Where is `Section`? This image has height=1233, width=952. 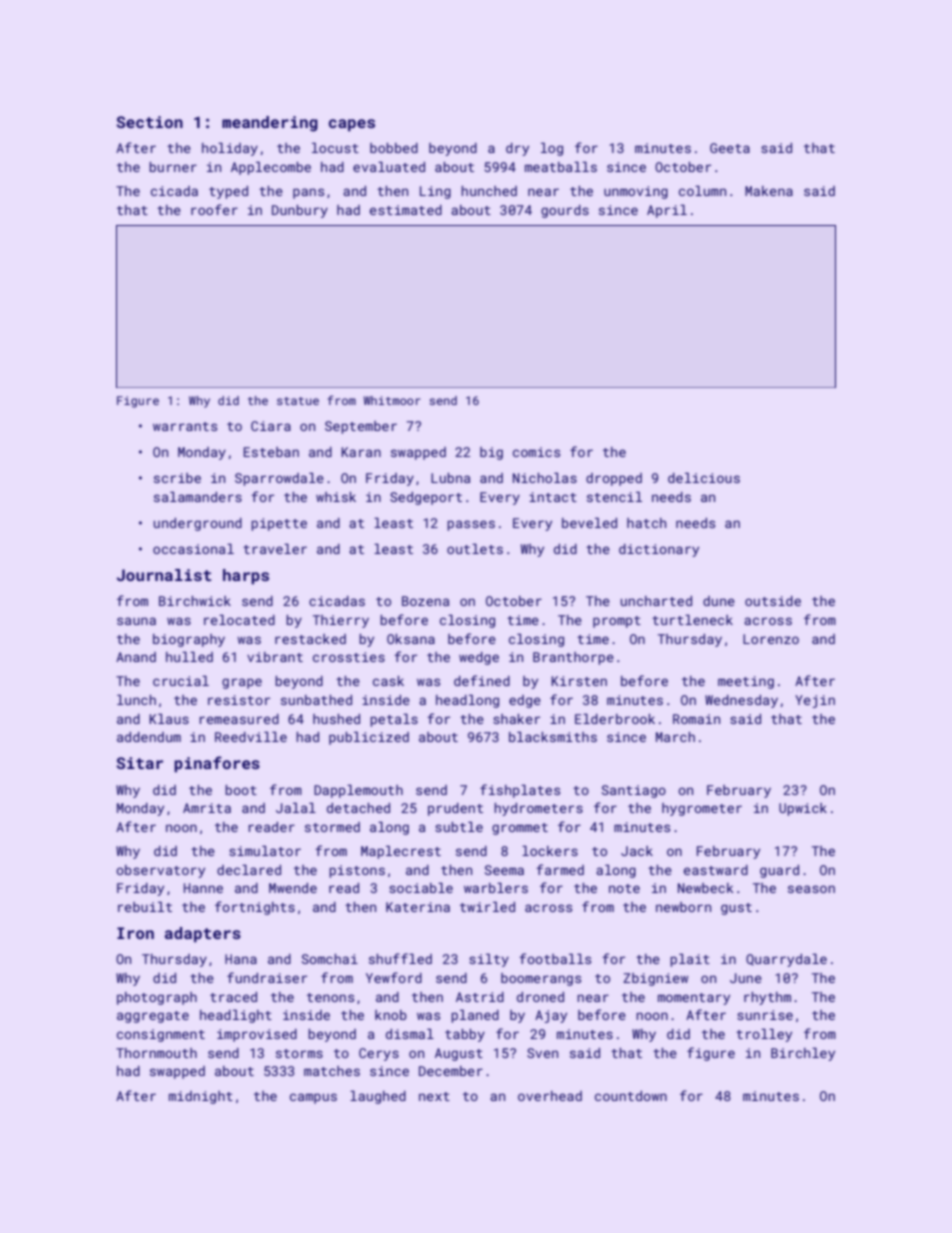
Section is located at coordinates (150, 122).
